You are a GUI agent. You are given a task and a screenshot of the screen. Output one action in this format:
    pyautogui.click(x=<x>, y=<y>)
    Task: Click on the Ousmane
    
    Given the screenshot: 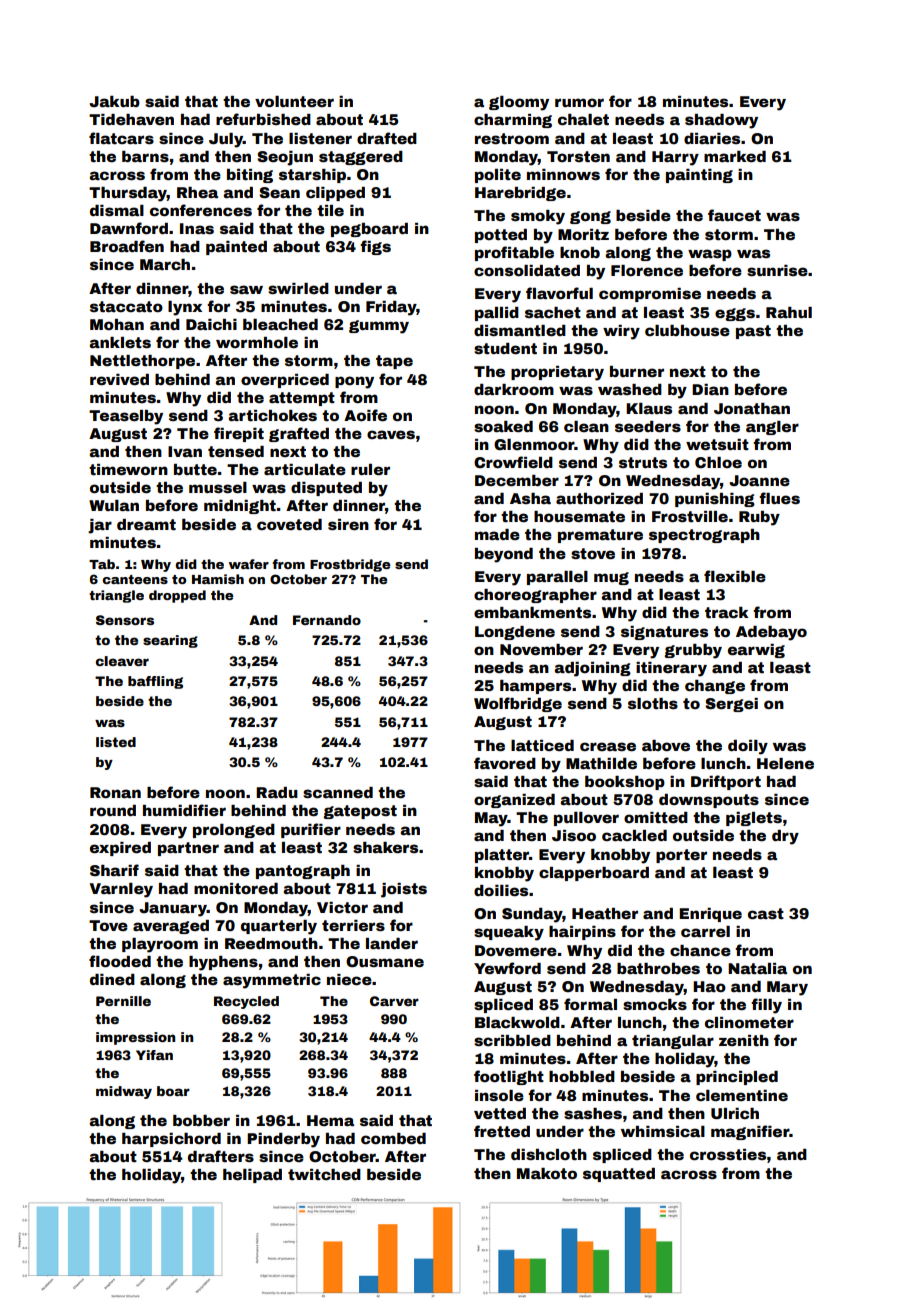 What is the action you would take?
    pyautogui.click(x=385, y=961)
